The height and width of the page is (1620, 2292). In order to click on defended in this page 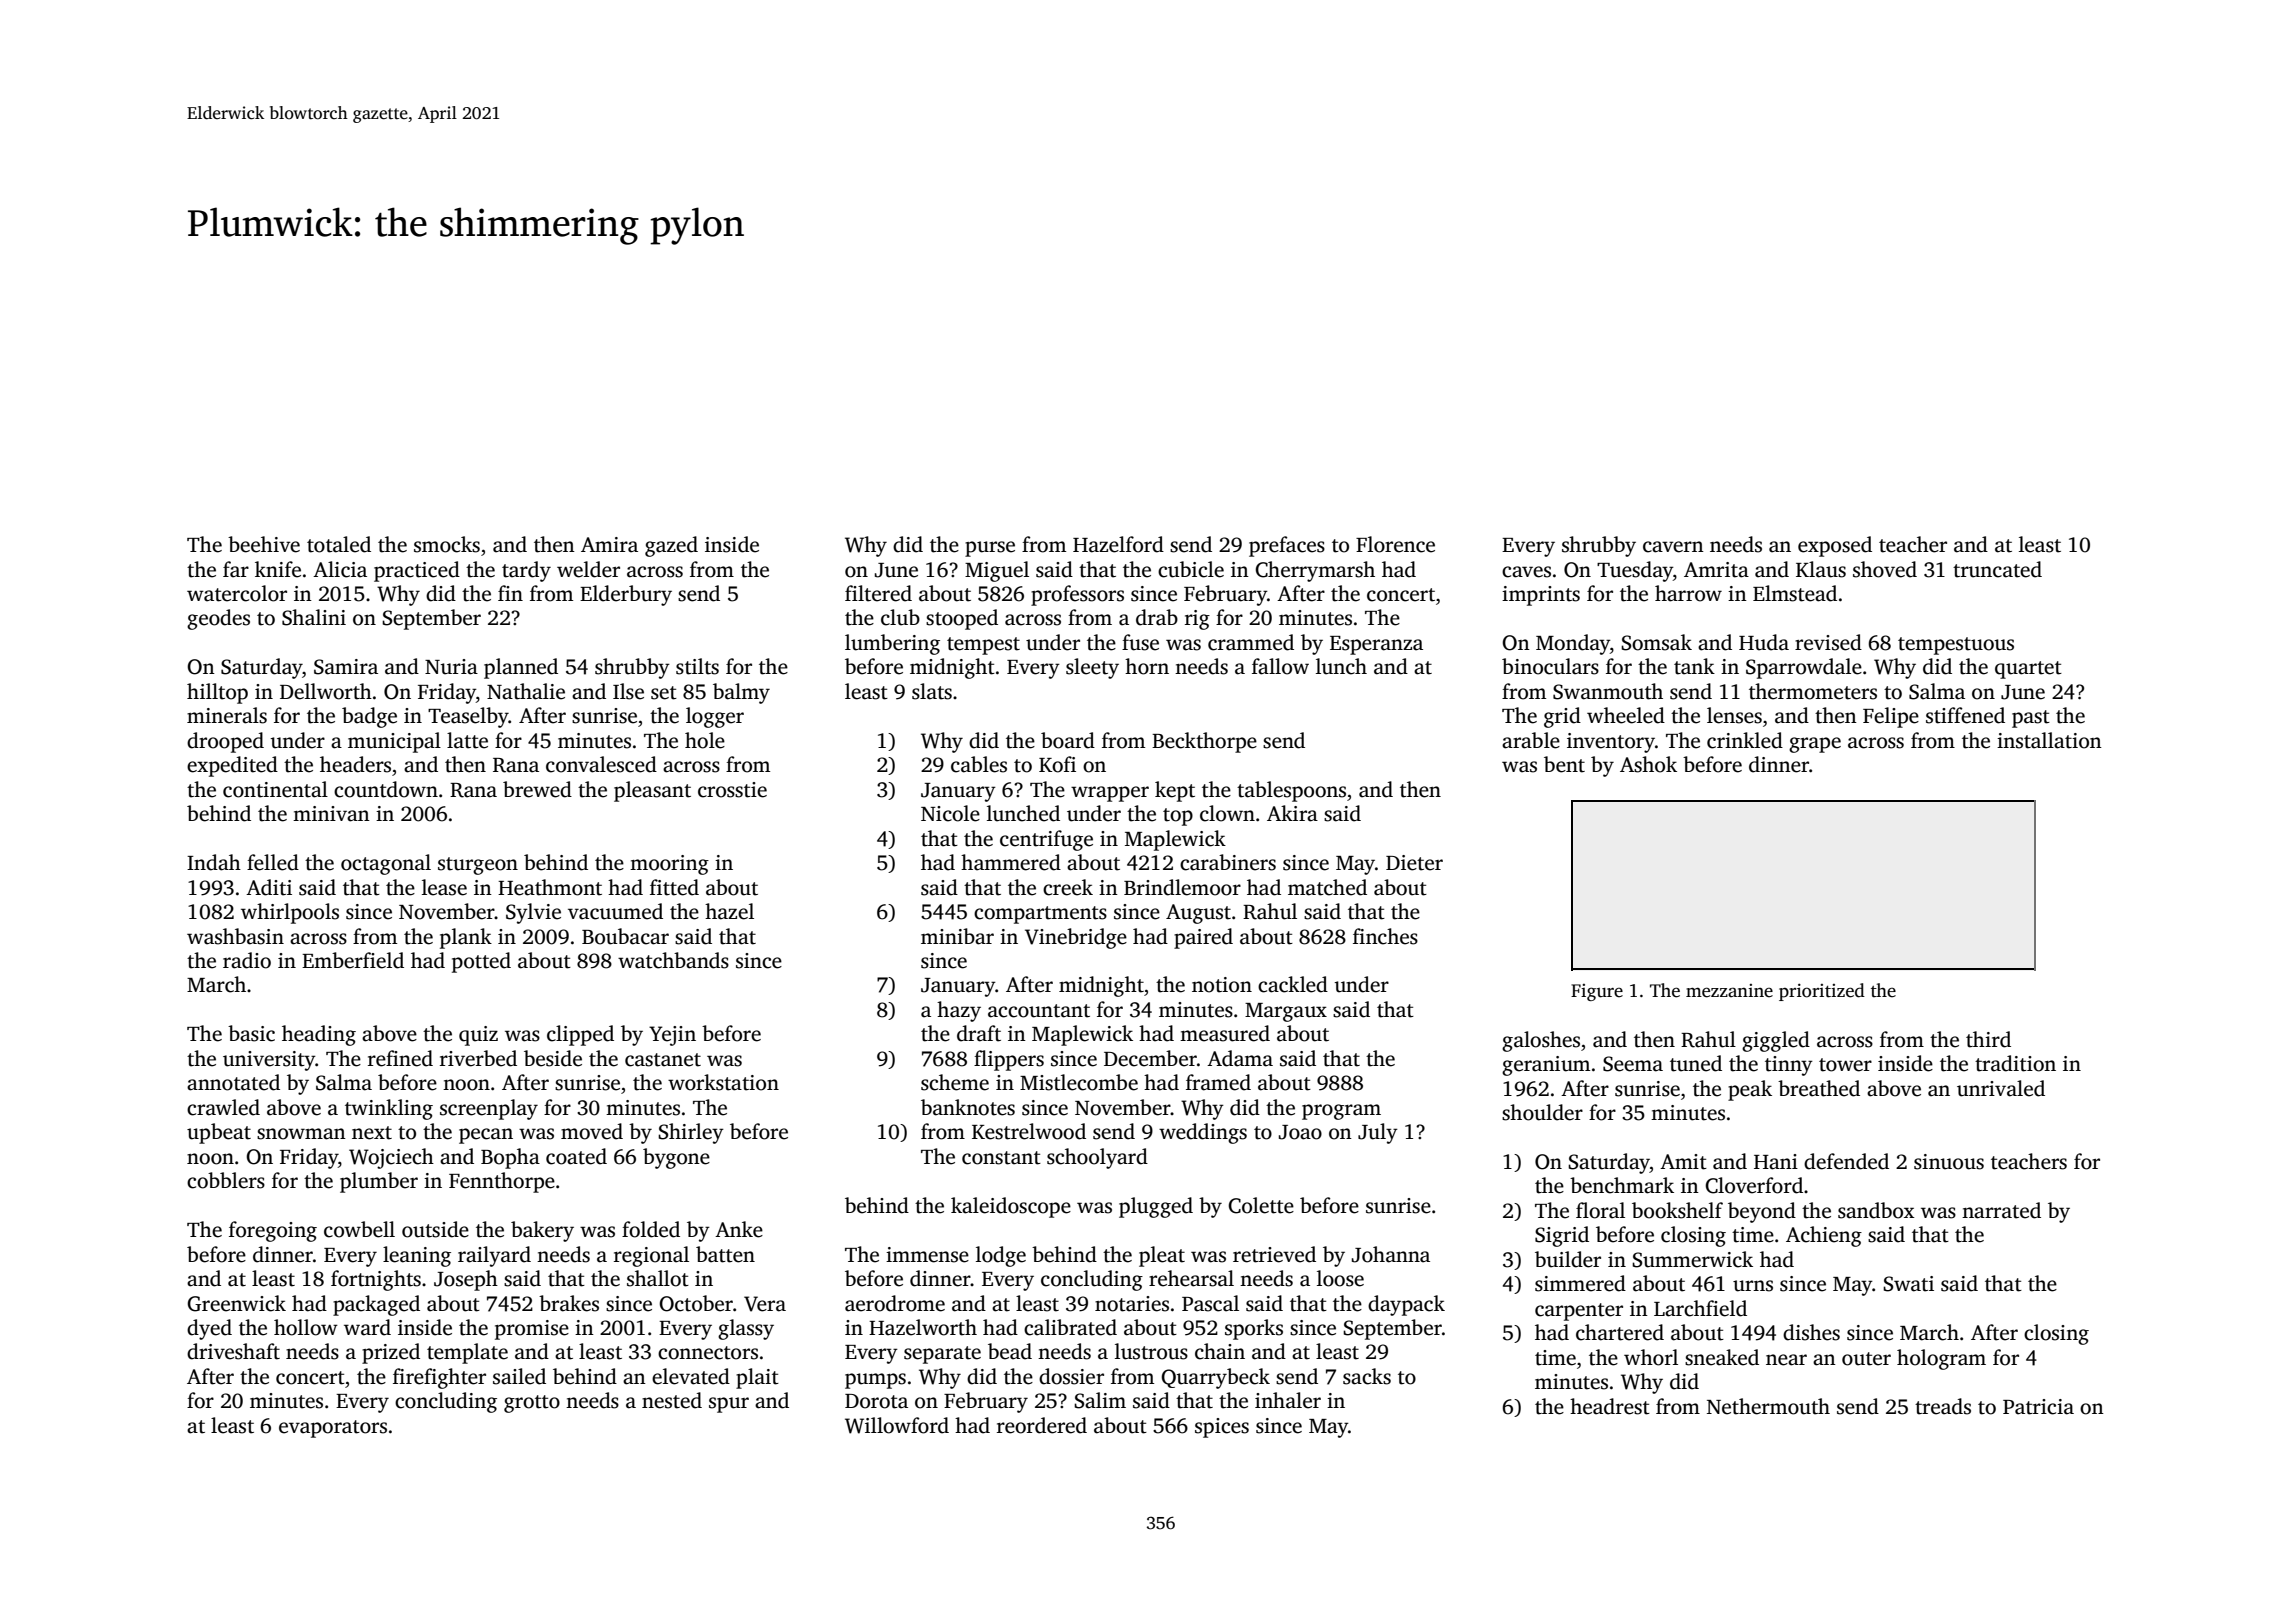, I will do `click(1846, 1161)`.
